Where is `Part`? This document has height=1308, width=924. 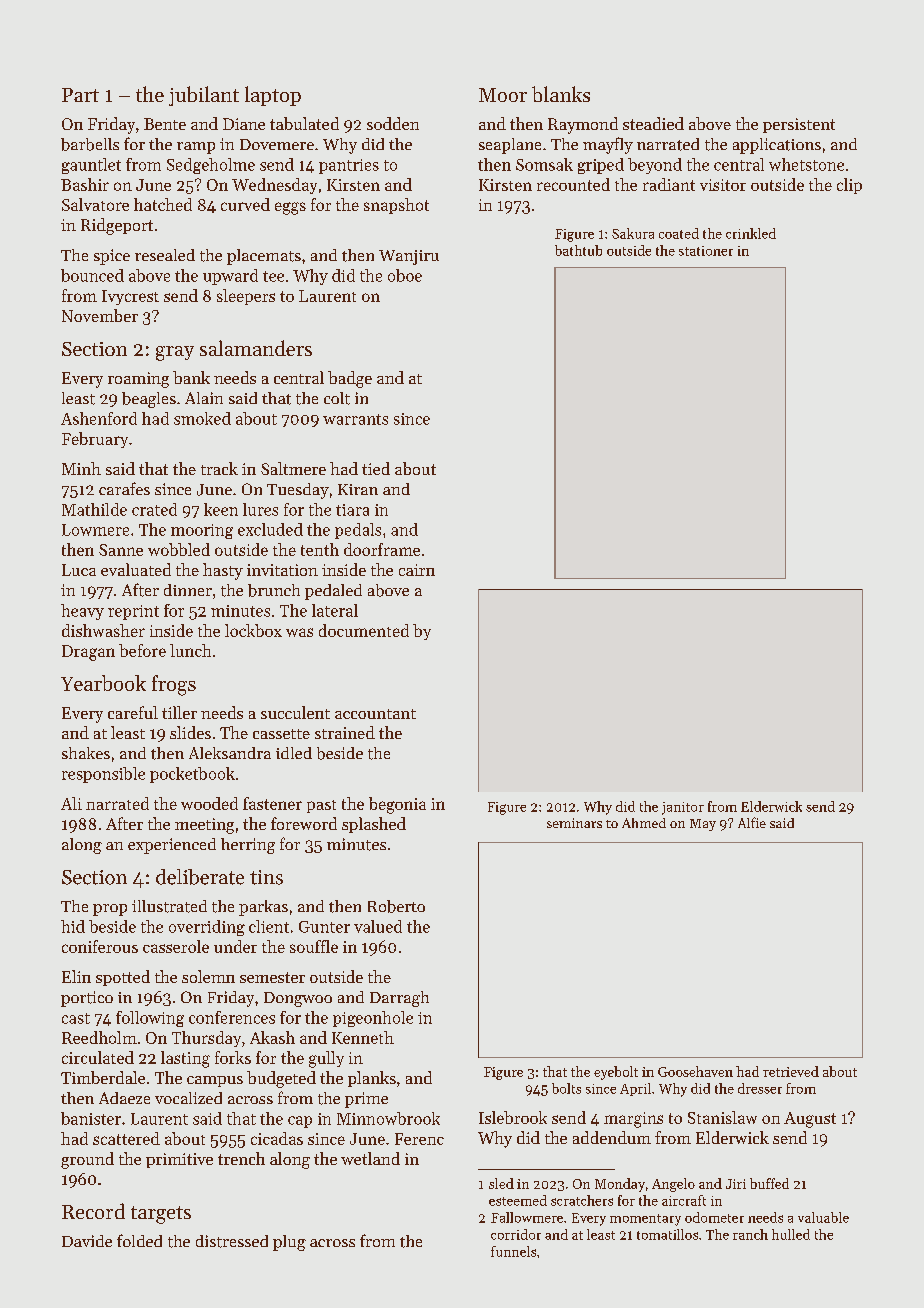
Part is located at coordinates (80, 95).
